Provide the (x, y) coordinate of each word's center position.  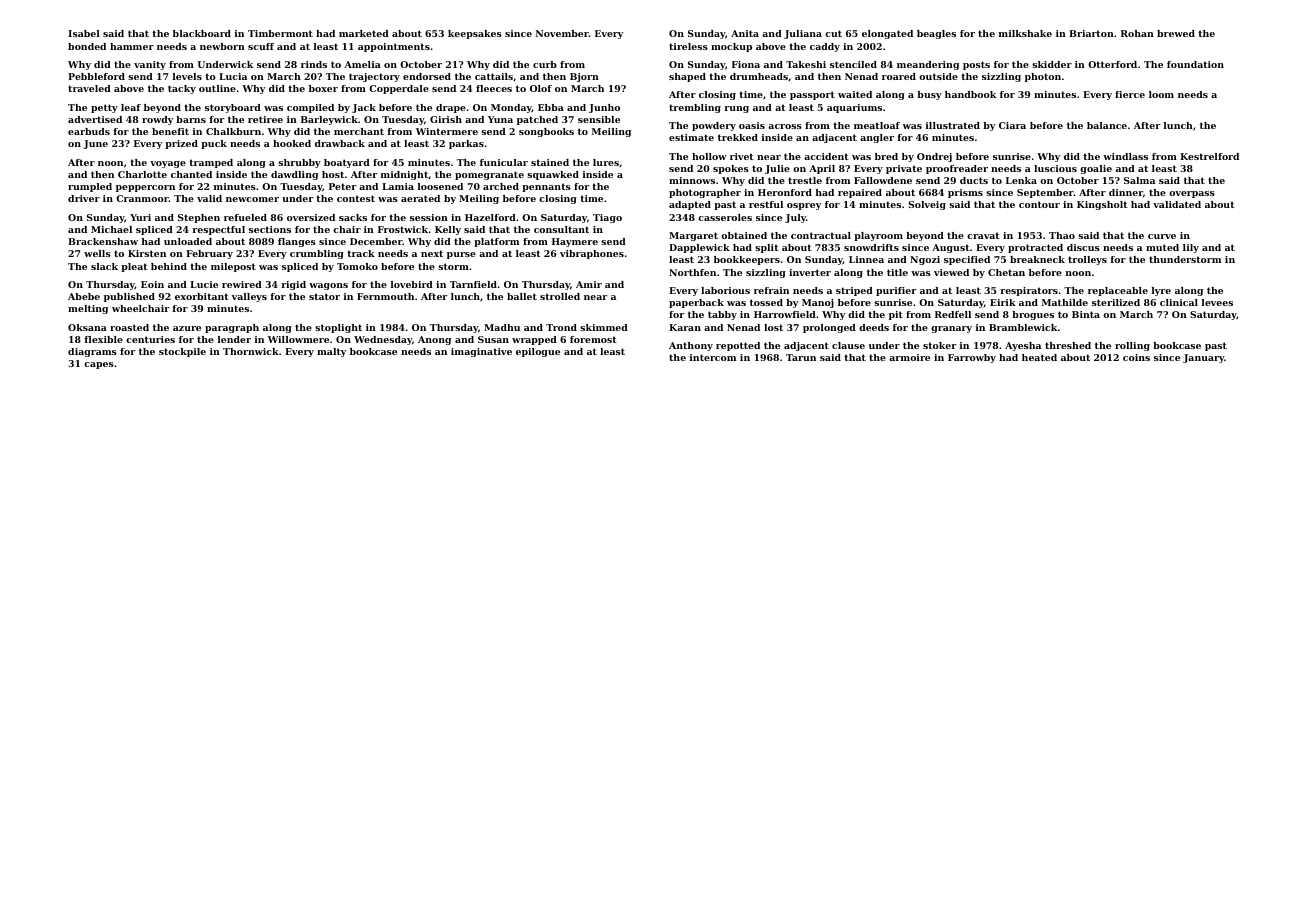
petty (104, 108)
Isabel (84, 33)
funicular (504, 162)
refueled (245, 217)
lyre (1161, 291)
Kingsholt (1102, 205)
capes (99, 365)
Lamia (398, 186)
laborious (725, 290)
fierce (1130, 94)
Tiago (607, 218)
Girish (446, 119)
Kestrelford (1209, 156)
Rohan (1137, 33)
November (562, 33)
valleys (249, 297)
